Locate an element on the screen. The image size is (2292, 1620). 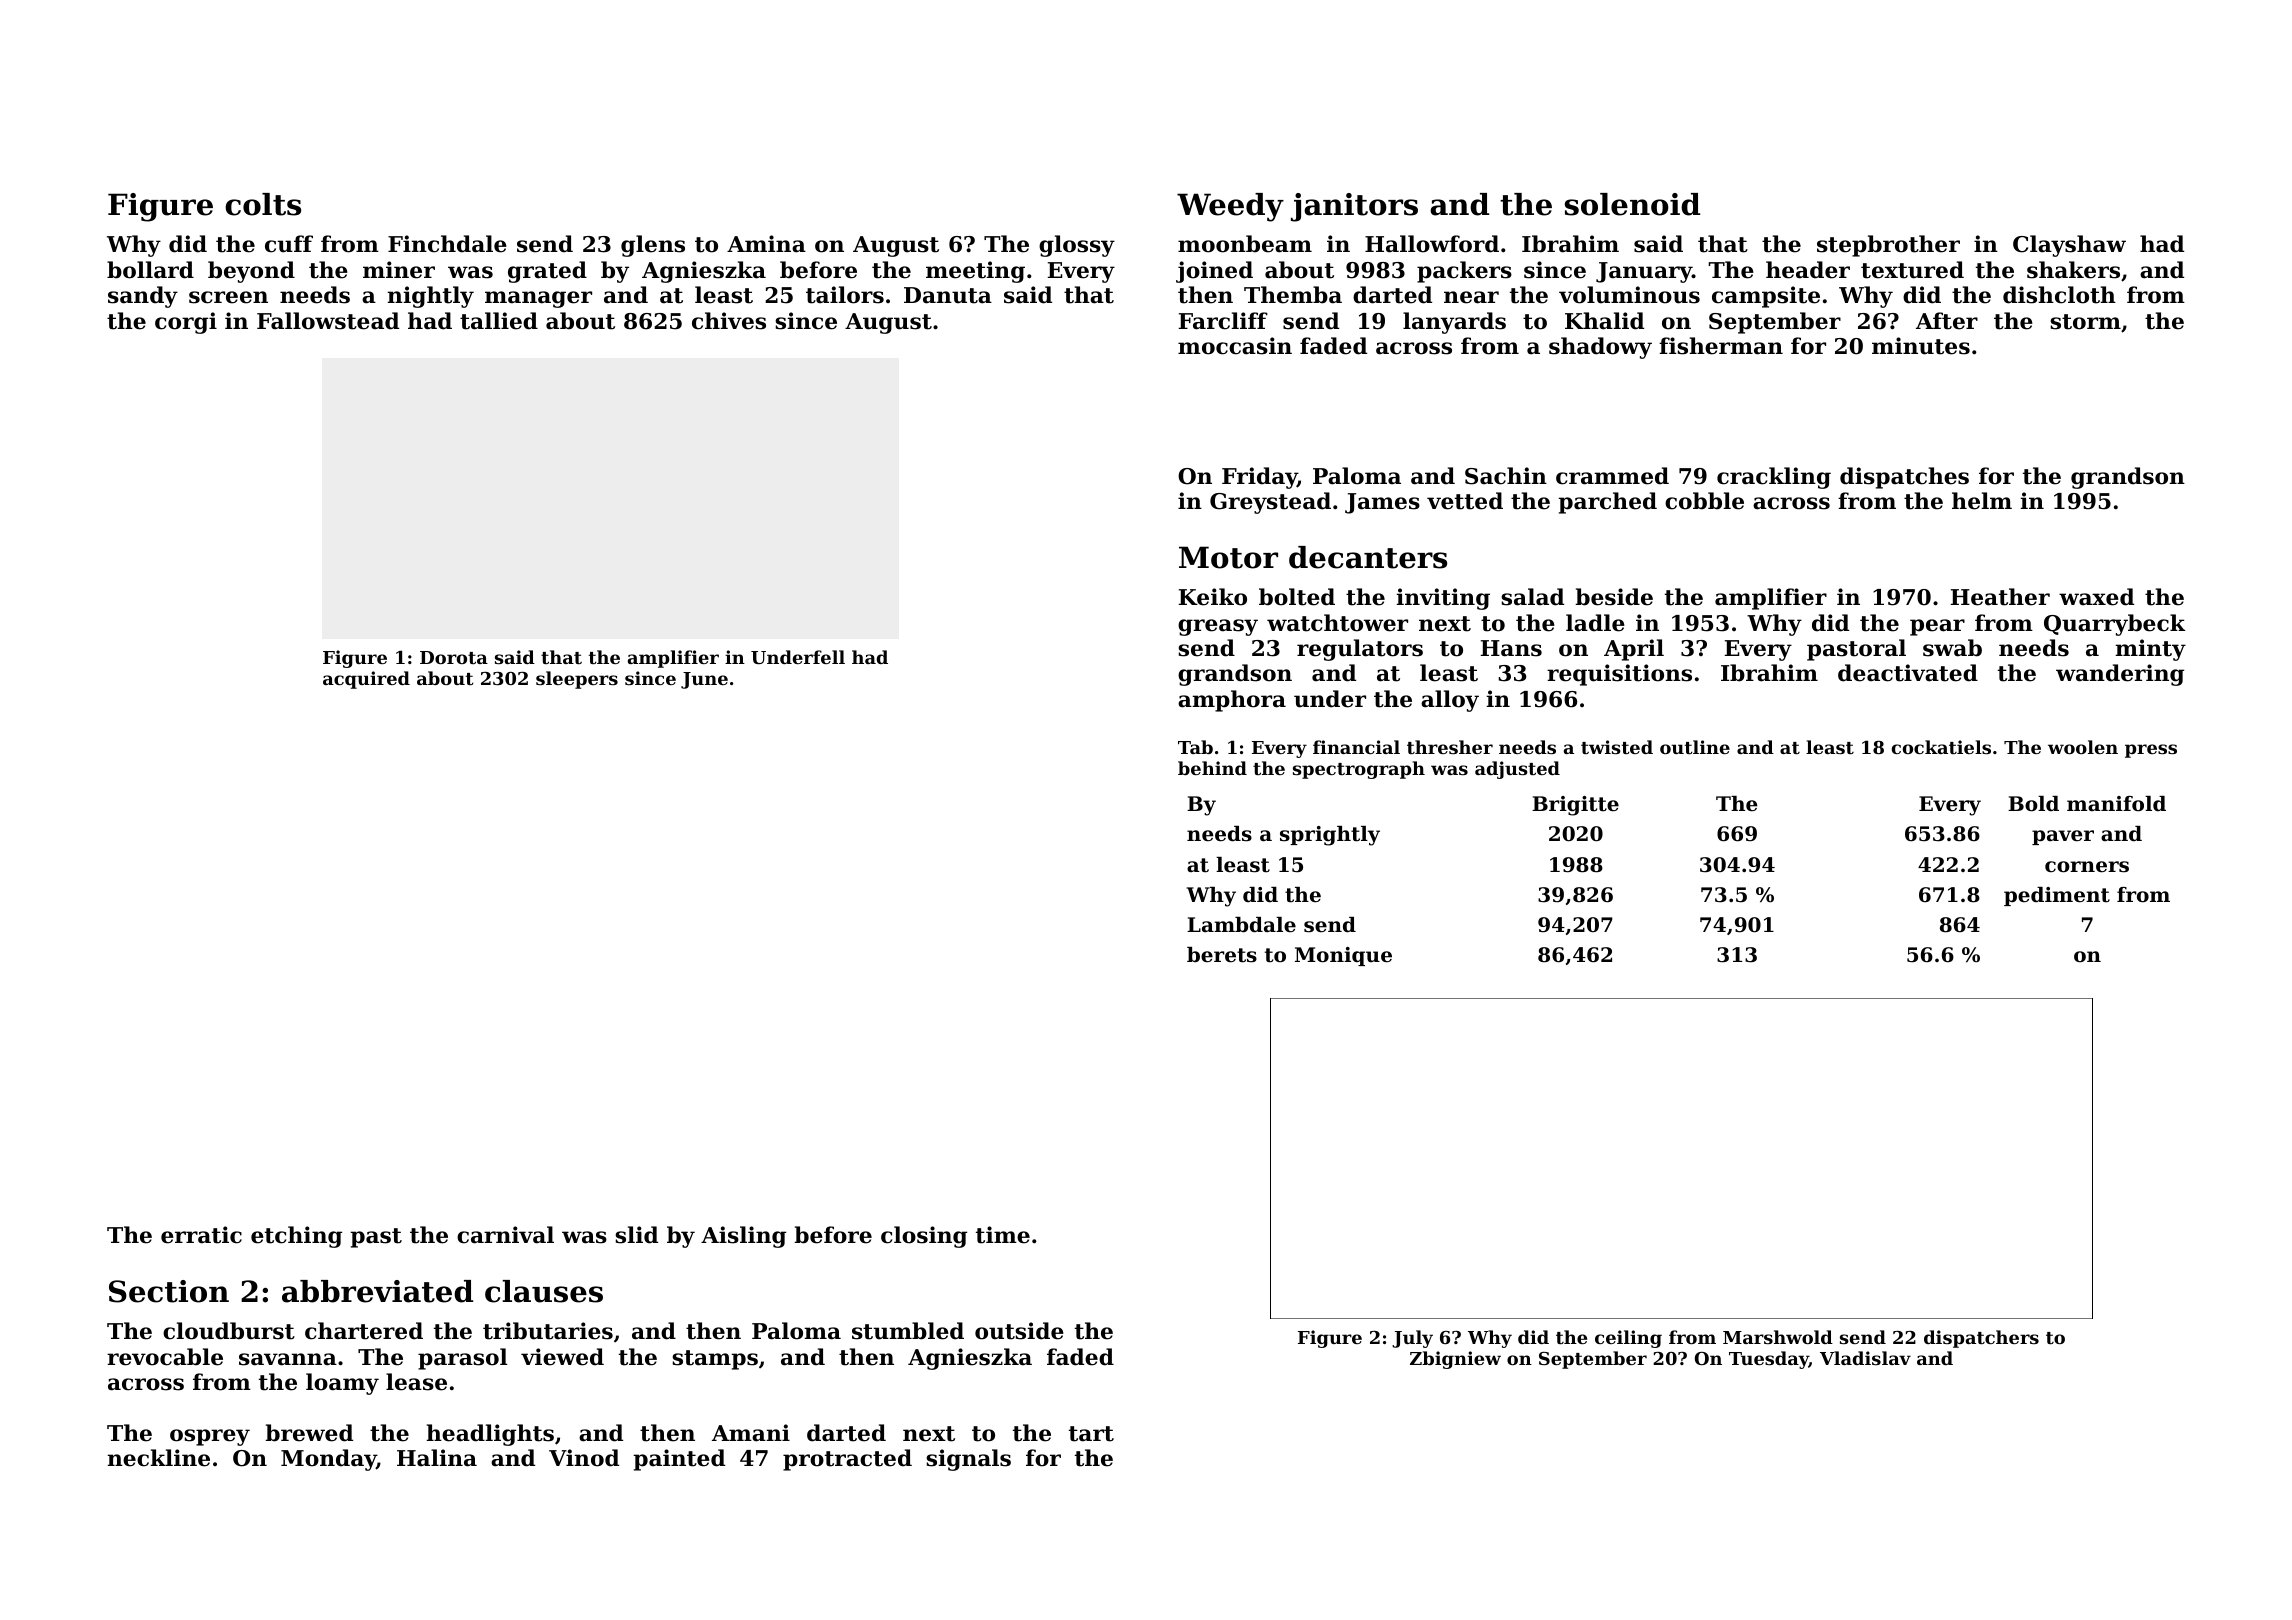
neckline is located at coordinates (158, 1458).
